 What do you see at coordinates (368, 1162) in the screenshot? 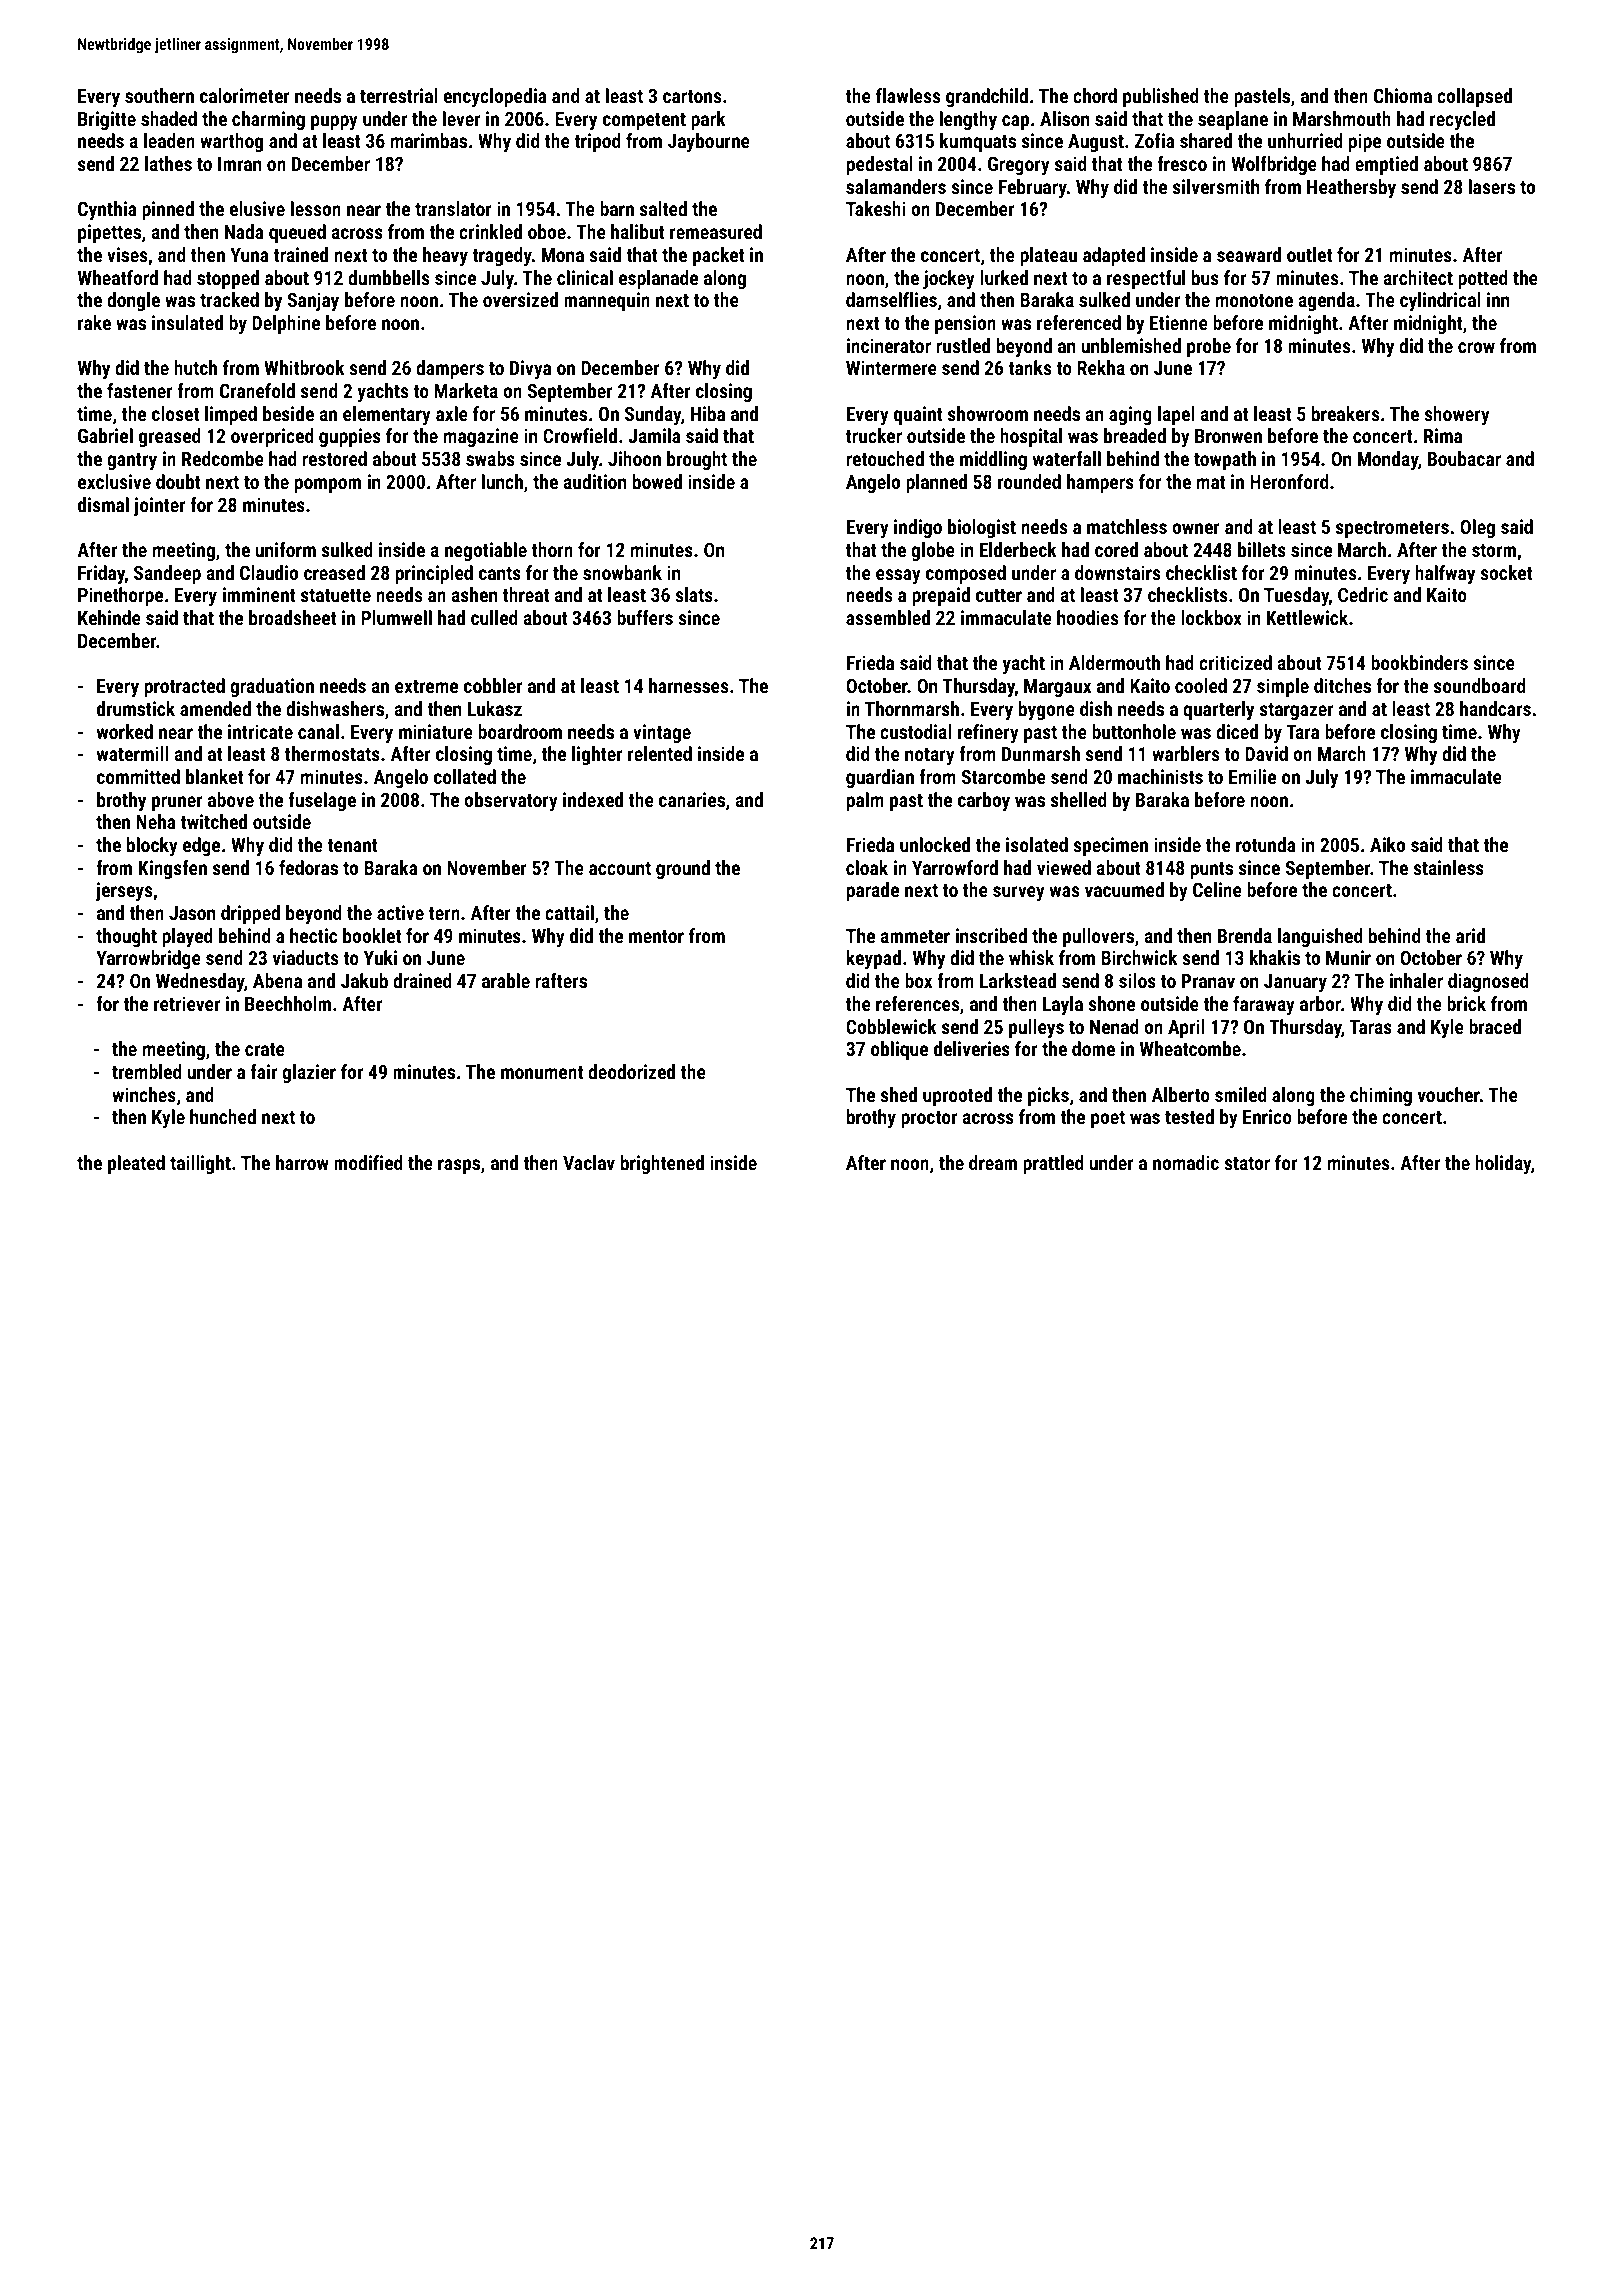
I see `modified` at bounding box center [368, 1162].
